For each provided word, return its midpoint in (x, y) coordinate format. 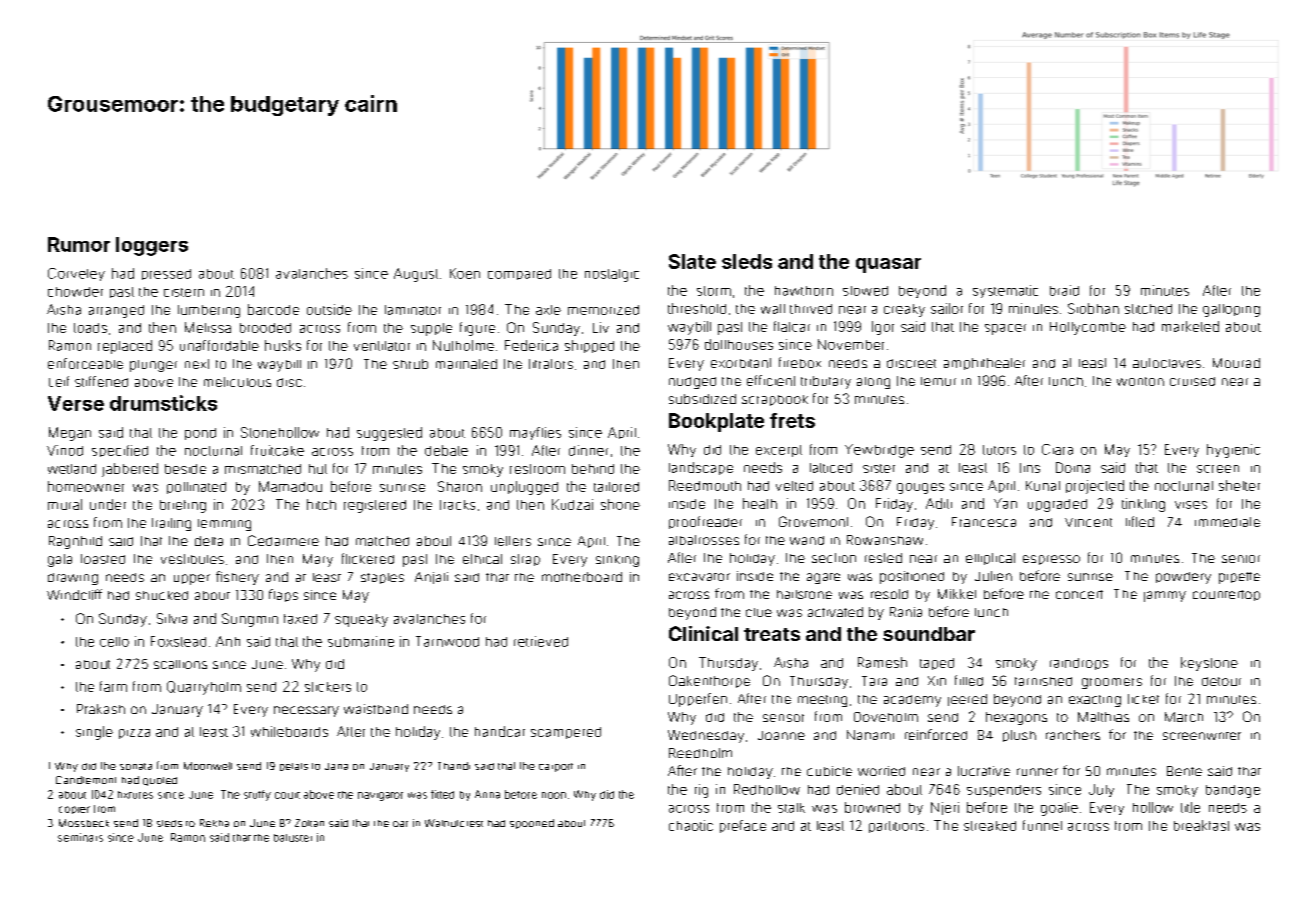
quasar (888, 265)
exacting (1095, 701)
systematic (1005, 291)
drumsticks (163, 403)
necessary (306, 711)
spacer (1005, 329)
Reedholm (700, 753)
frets (792, 420)
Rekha (214, 823)
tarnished (1043, 681)
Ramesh (882, 662)
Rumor (79, 244)
